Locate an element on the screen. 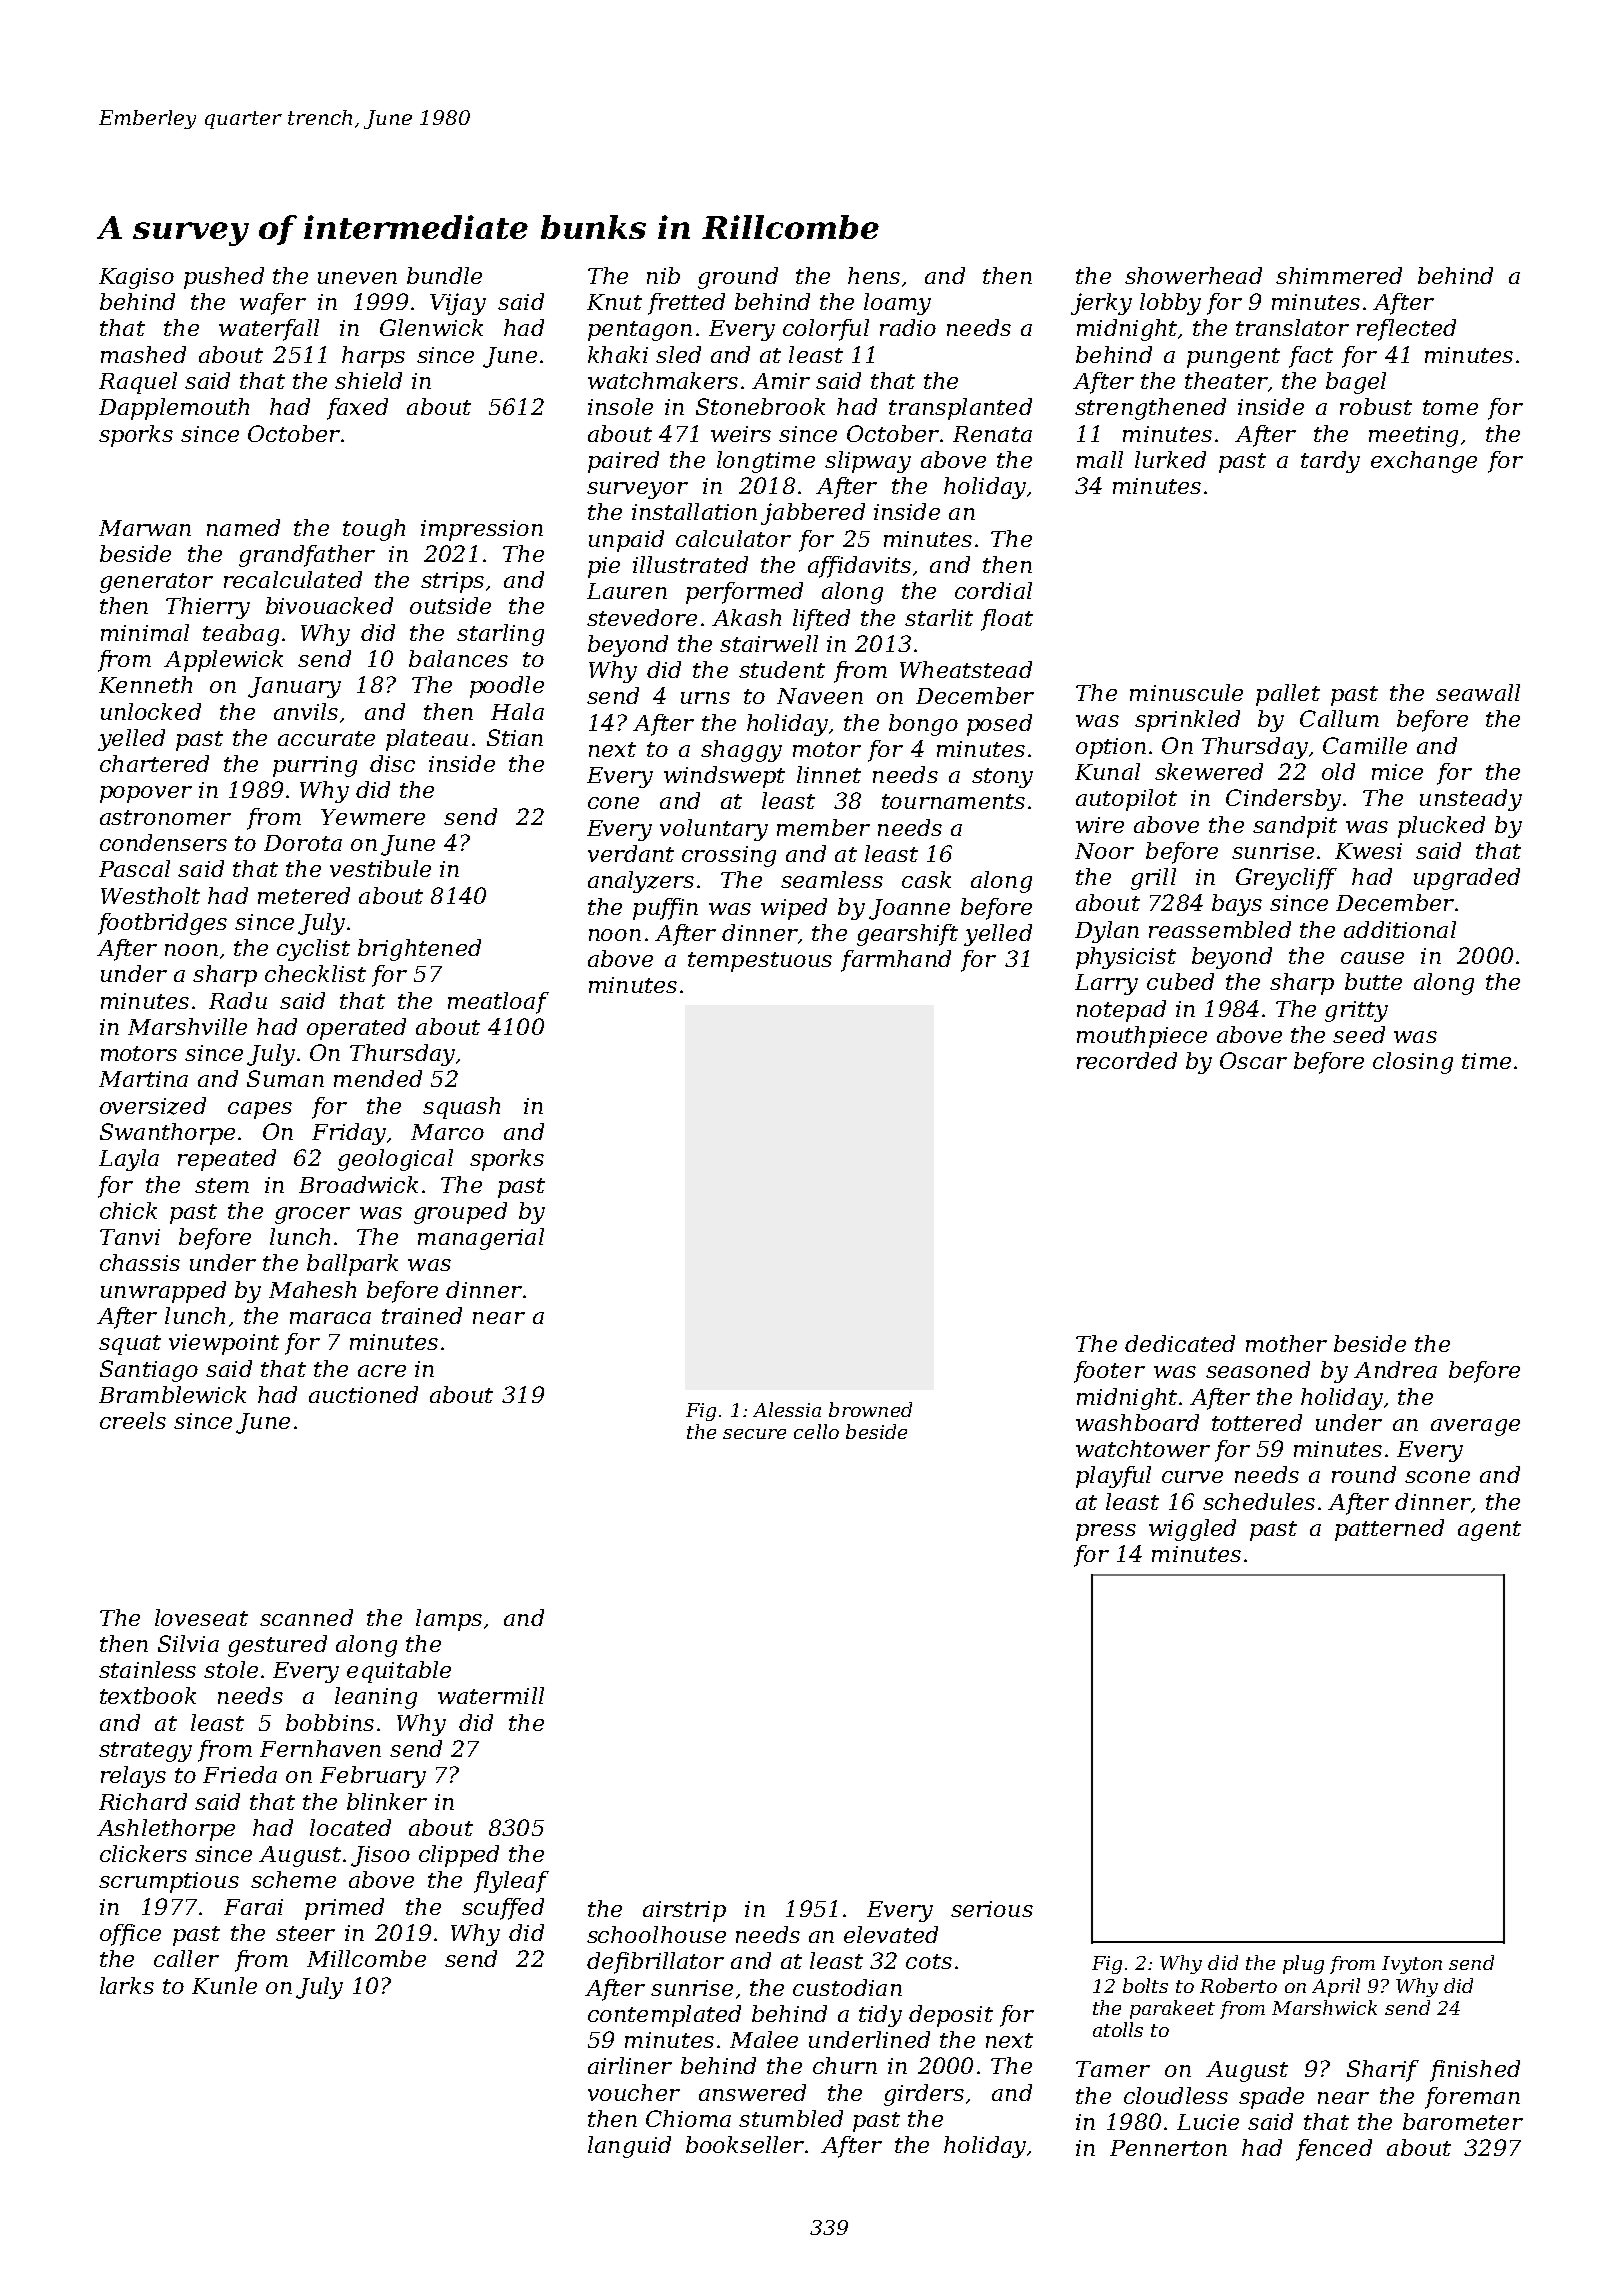  seawall is located at coordinates (1478, 692).
